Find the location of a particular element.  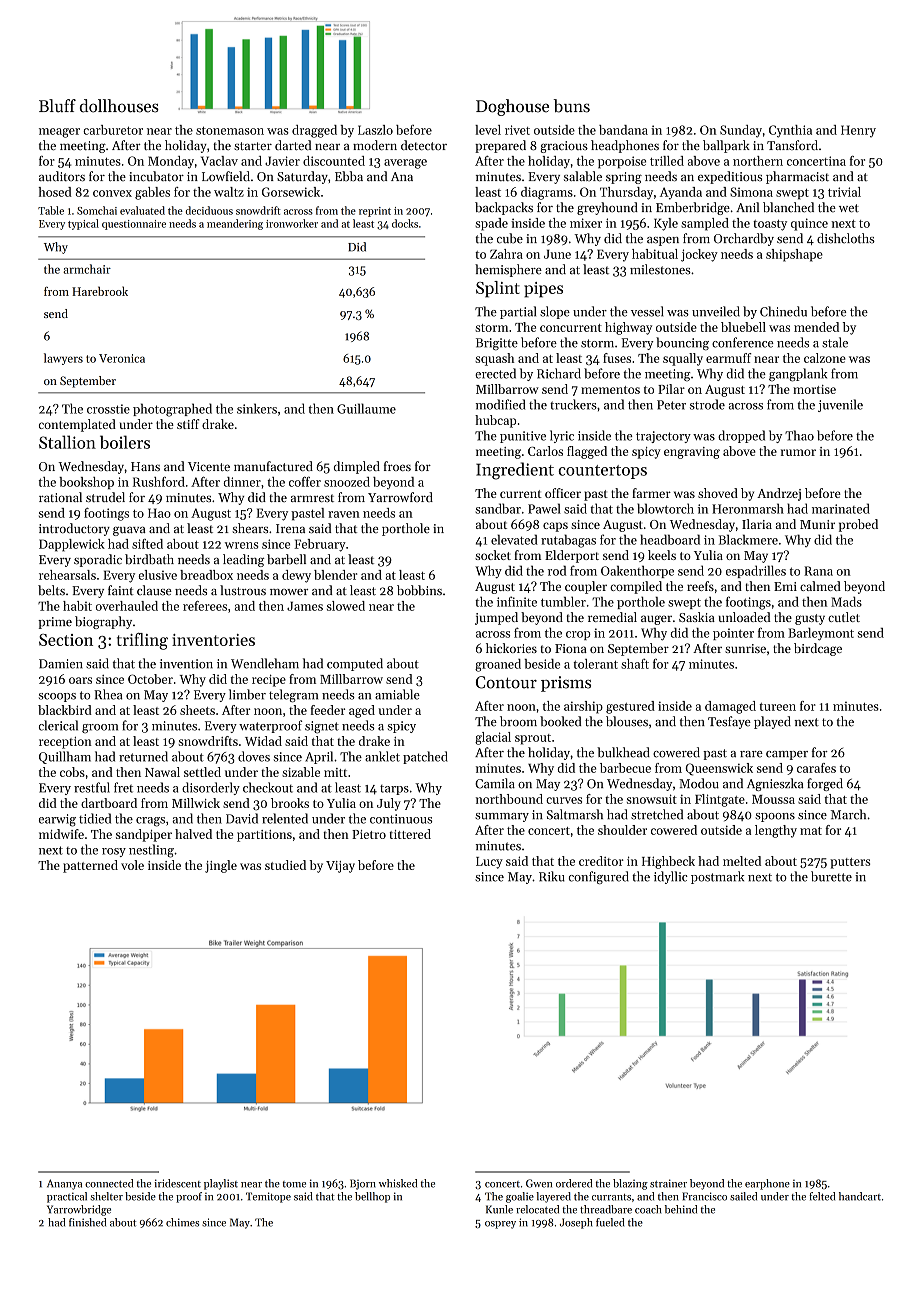

Queenswick is located at coordinates (719, 769).
